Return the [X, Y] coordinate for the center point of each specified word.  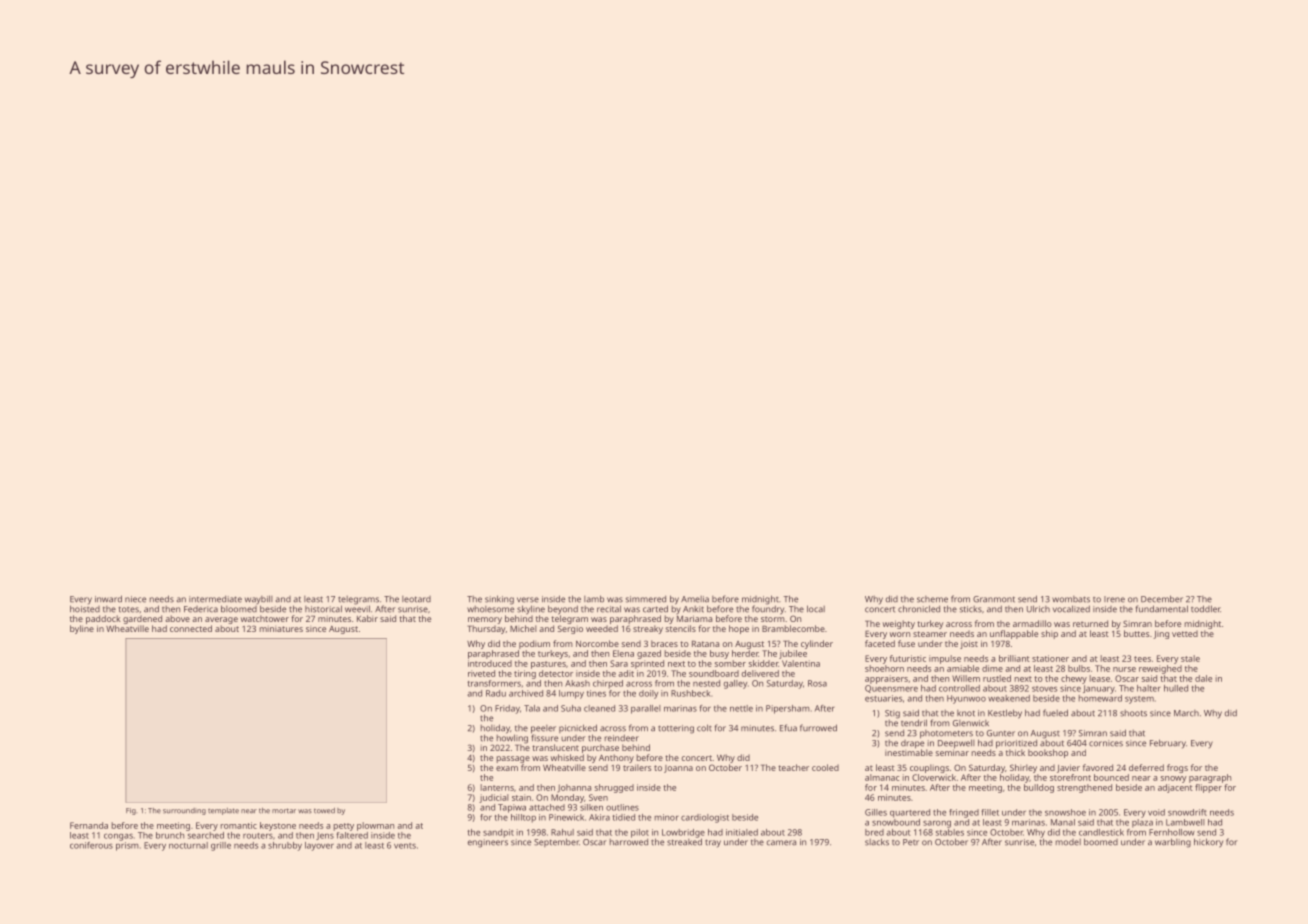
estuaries [883, 698]
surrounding [184, 811]
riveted [481, 673]
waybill [259, 599]
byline [82, 629]
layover [319, 846]
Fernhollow [1172, 832]
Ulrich [1038, 609]
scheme [932, 599]
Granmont [994, 599]
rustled [997, 678]
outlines [622, 807]
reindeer [622, 738]
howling [512, 739]
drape [912, 744]
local [816, 609]
